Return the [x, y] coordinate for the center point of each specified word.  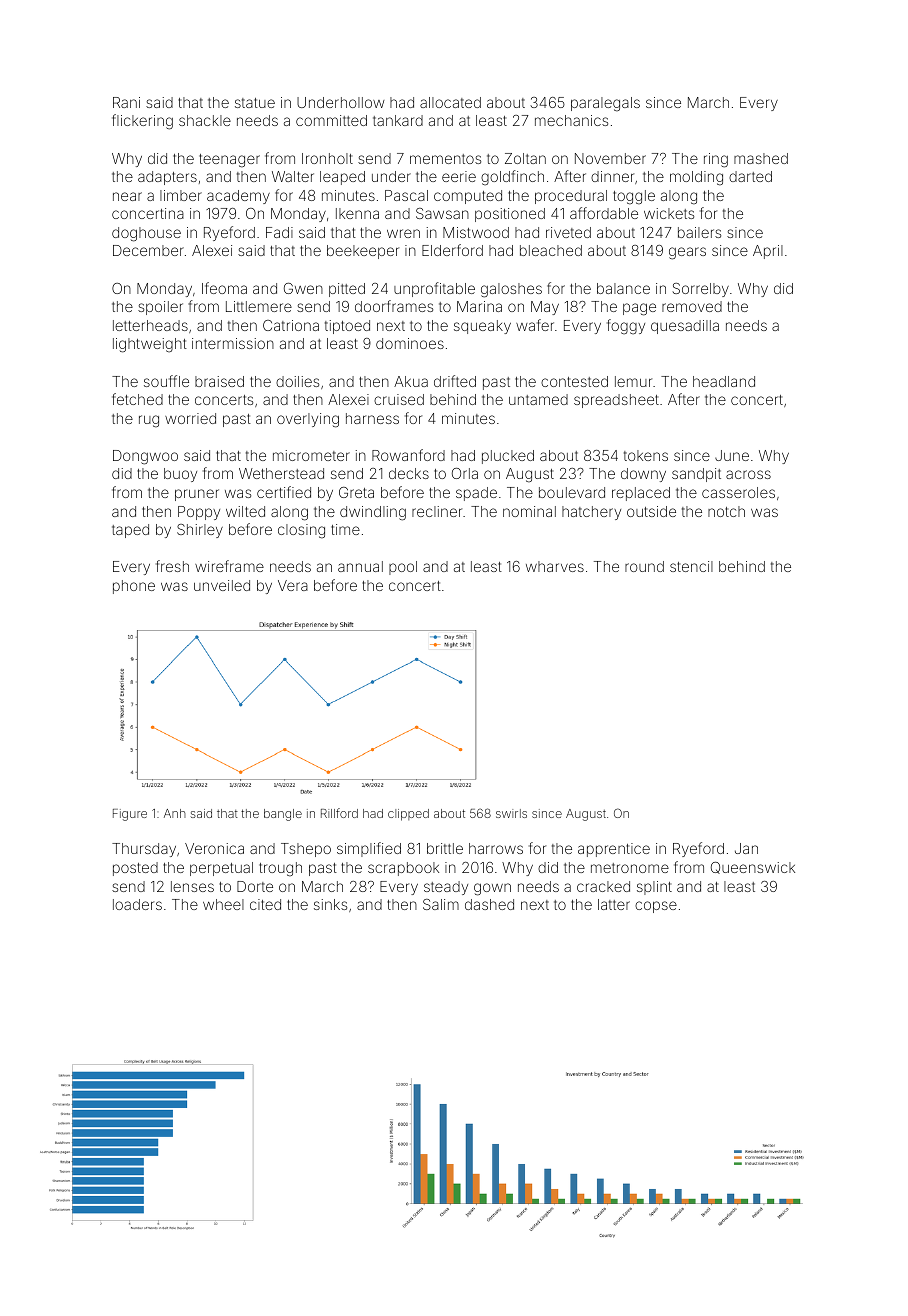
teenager [229, 161]
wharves [555, 566]
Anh [175, 813]
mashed [761, 158]
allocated [450, 102]
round [644, 566]
